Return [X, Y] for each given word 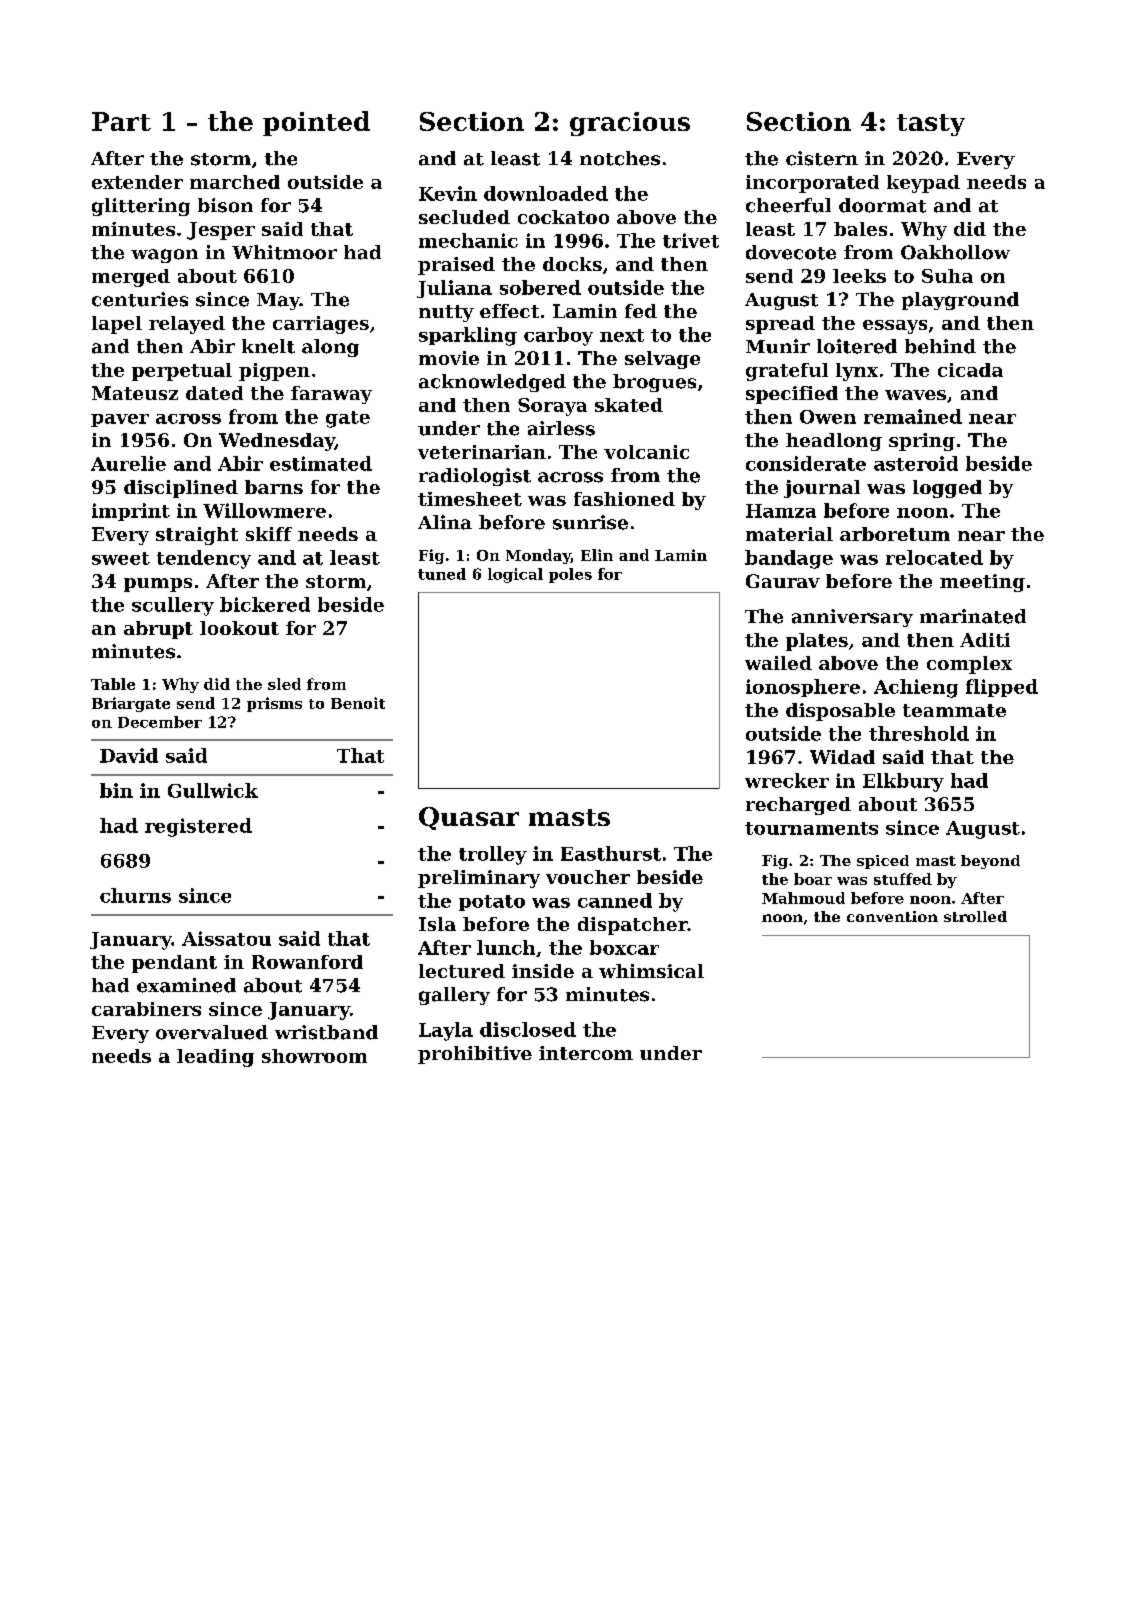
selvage [662, 360]
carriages [321, 325]
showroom [314, 1056]
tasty [931, 125]
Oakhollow [955, 252]
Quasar [469, 818]
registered [198, 827]
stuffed [903, 879]
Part [121, 121]
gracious [630, 124]
